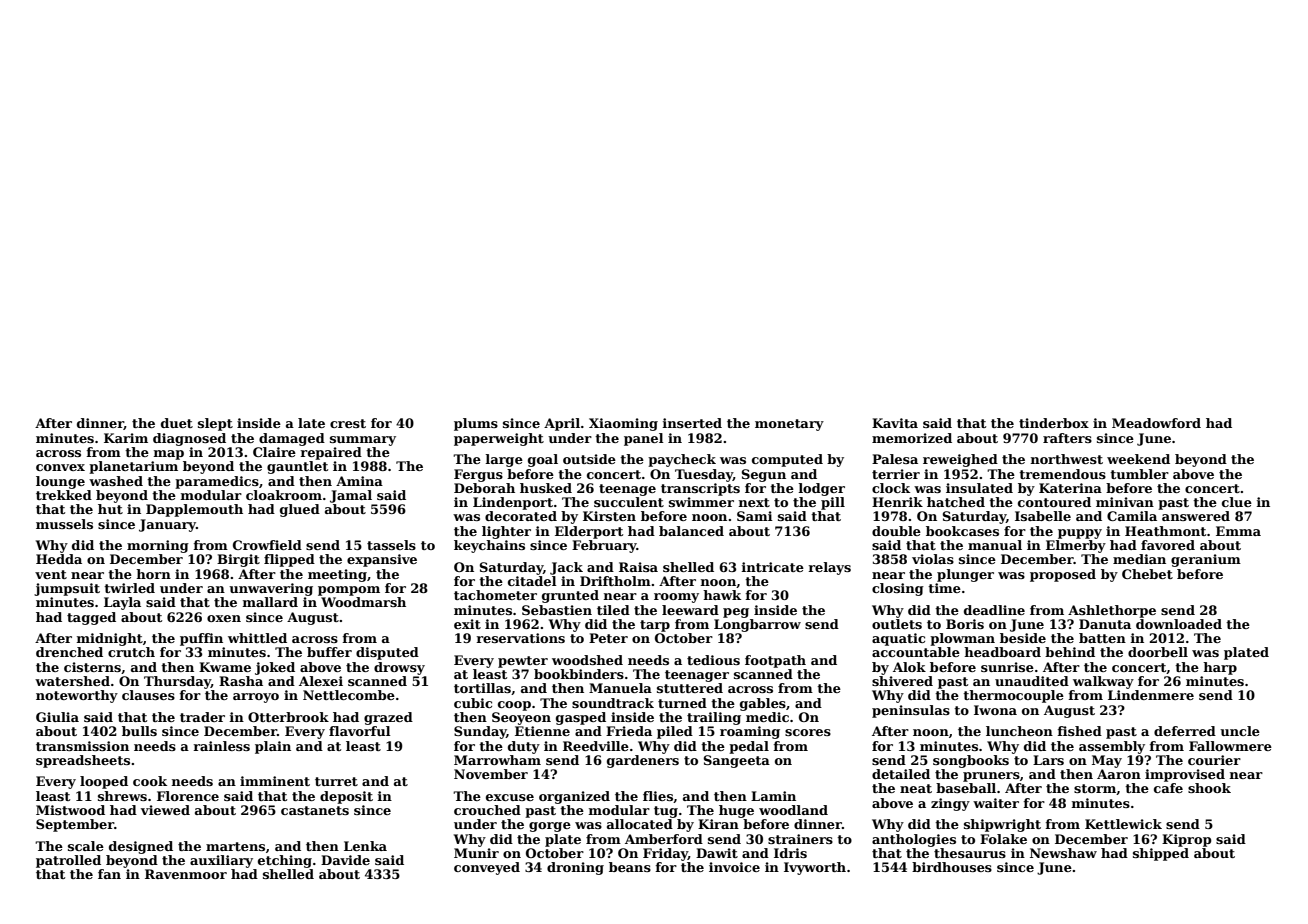 This document has height=924, width=1308. Describe the element at coordinates (570, 596) in the document. I see `grunted` at that location.
